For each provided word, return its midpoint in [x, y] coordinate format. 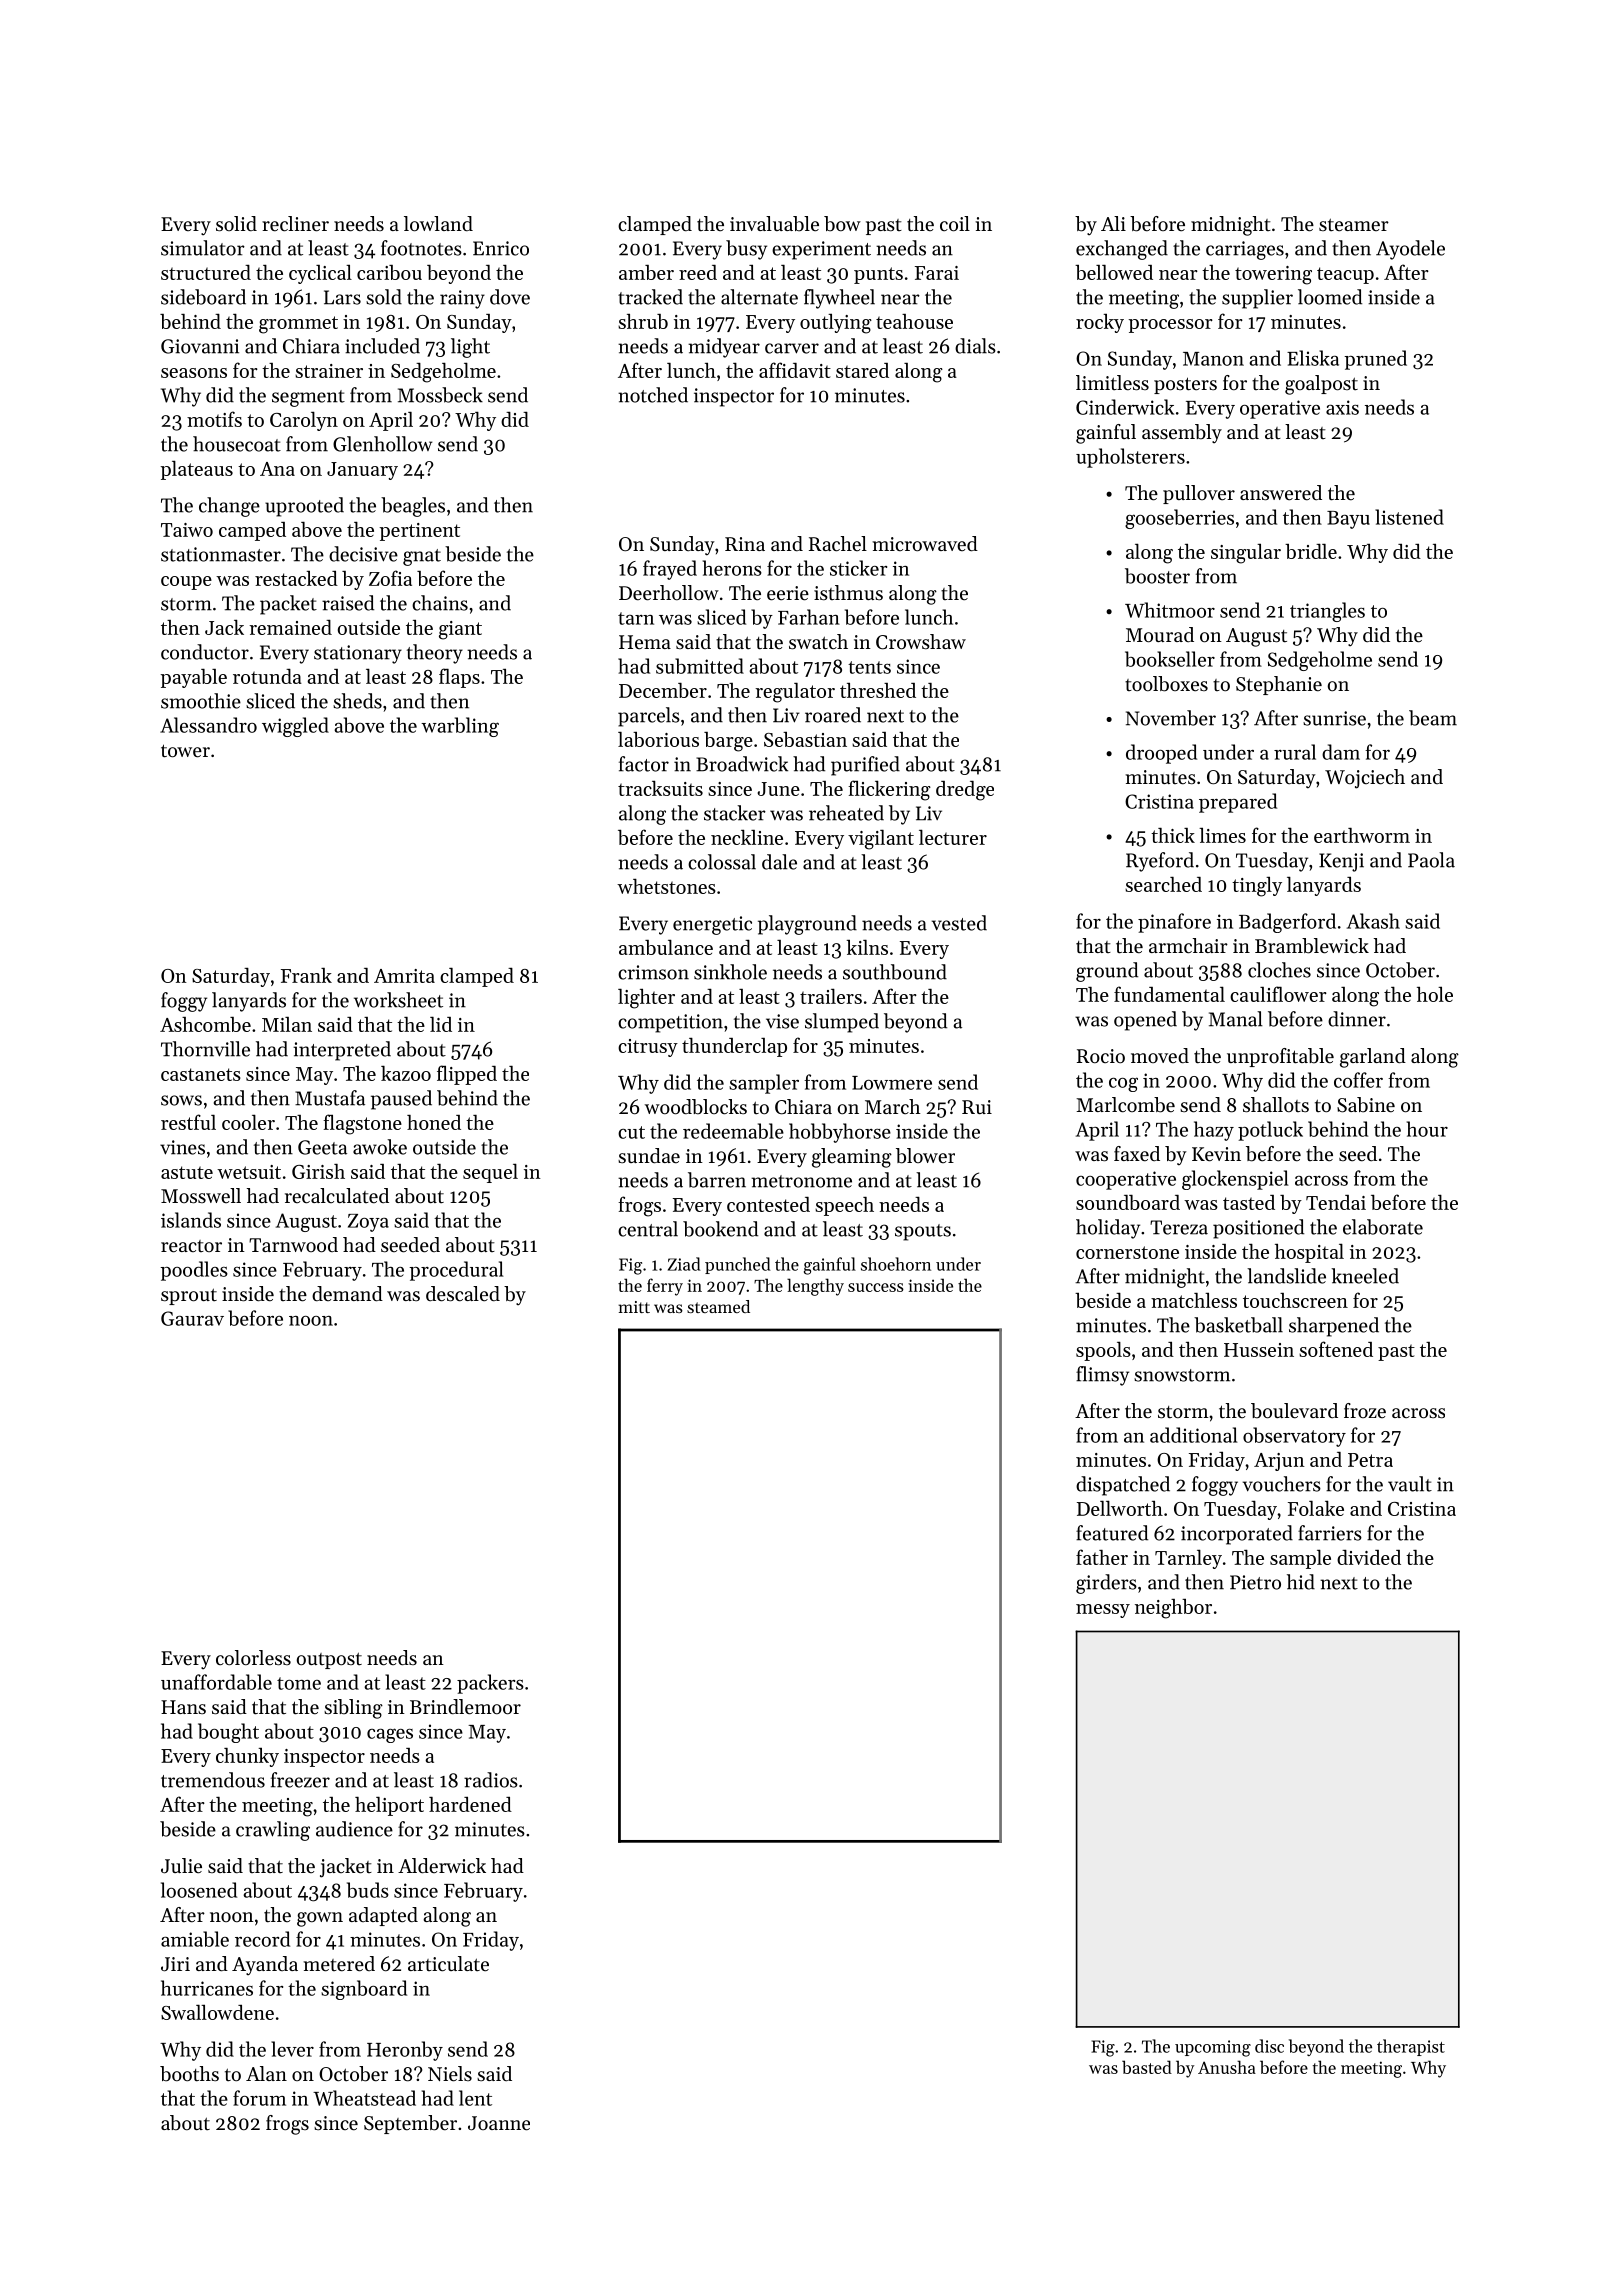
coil [955, 224]
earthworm [1362, 835]
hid [1301, 1582]
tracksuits [660, 788]
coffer [1358, 1080]
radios [491, 1780]
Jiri [175, 1964]
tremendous [213, 1780]
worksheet [398, 1000]
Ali [1113, 223]
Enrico [501, 248]
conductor [205, 652]
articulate [448, 1964]
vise [782, 1021]
